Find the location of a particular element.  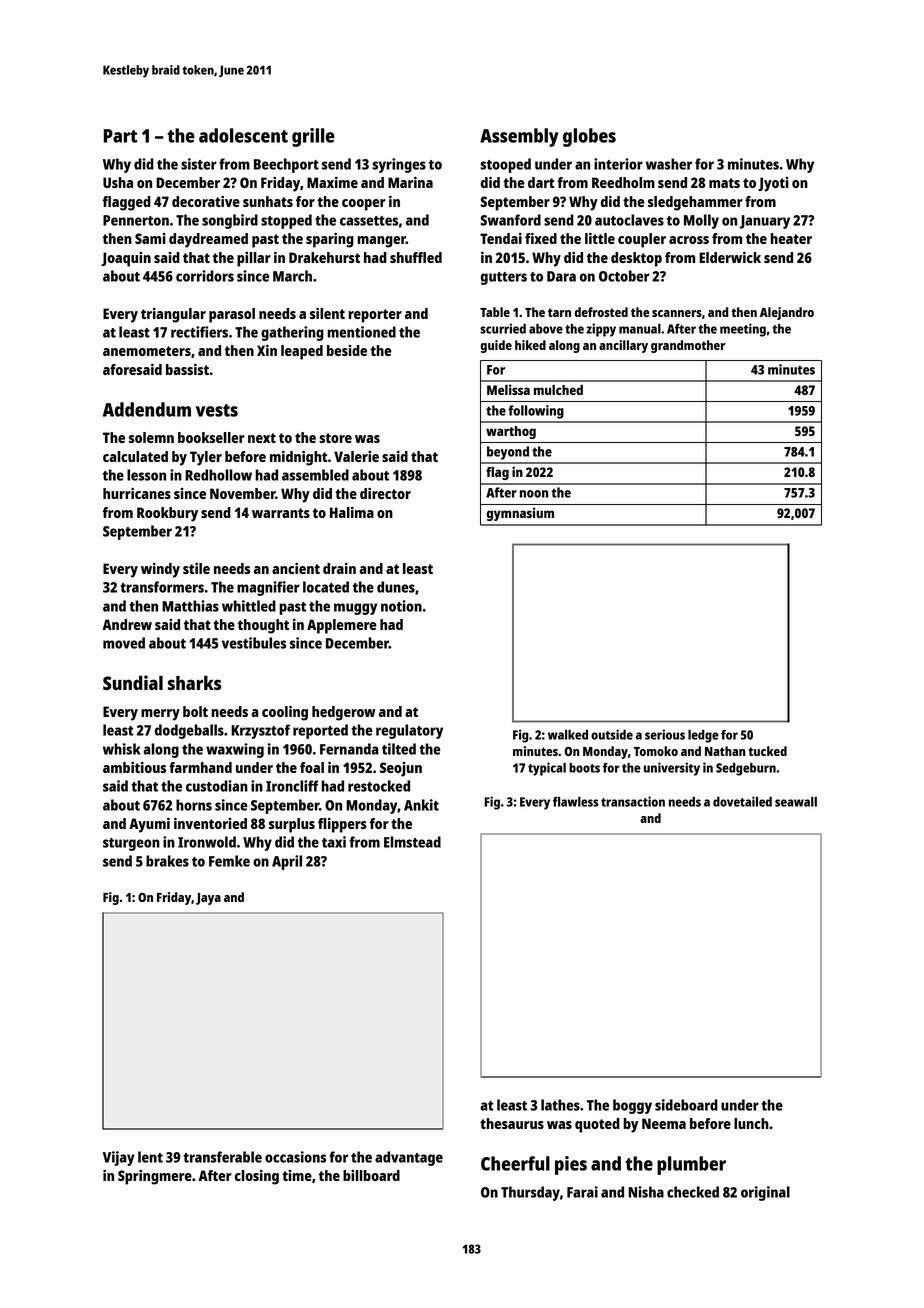

Assembly is located at coordinates (519, 137).
